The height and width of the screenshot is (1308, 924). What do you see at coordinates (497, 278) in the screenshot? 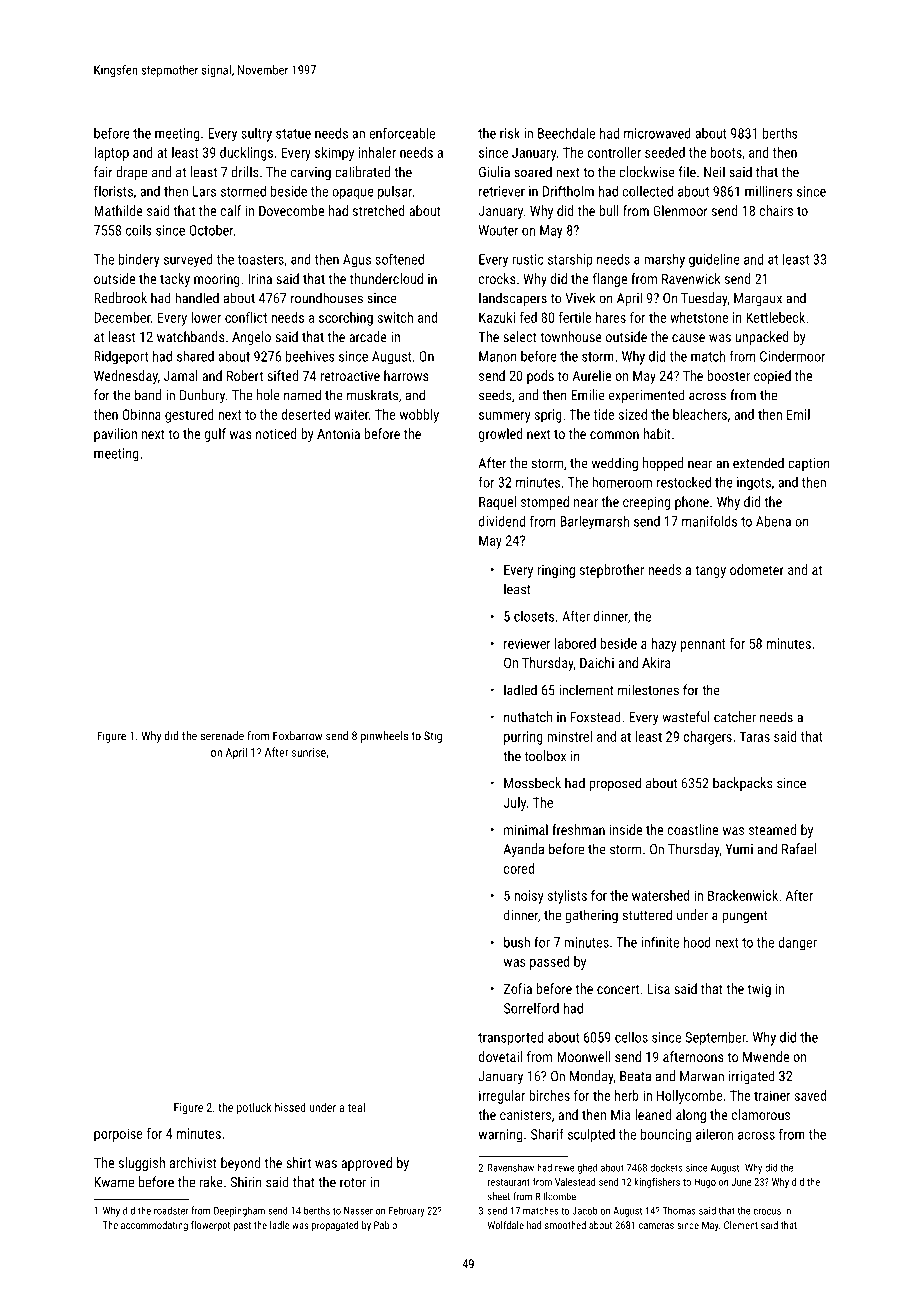
I see `crocks` at bounding box center [497, 278].
